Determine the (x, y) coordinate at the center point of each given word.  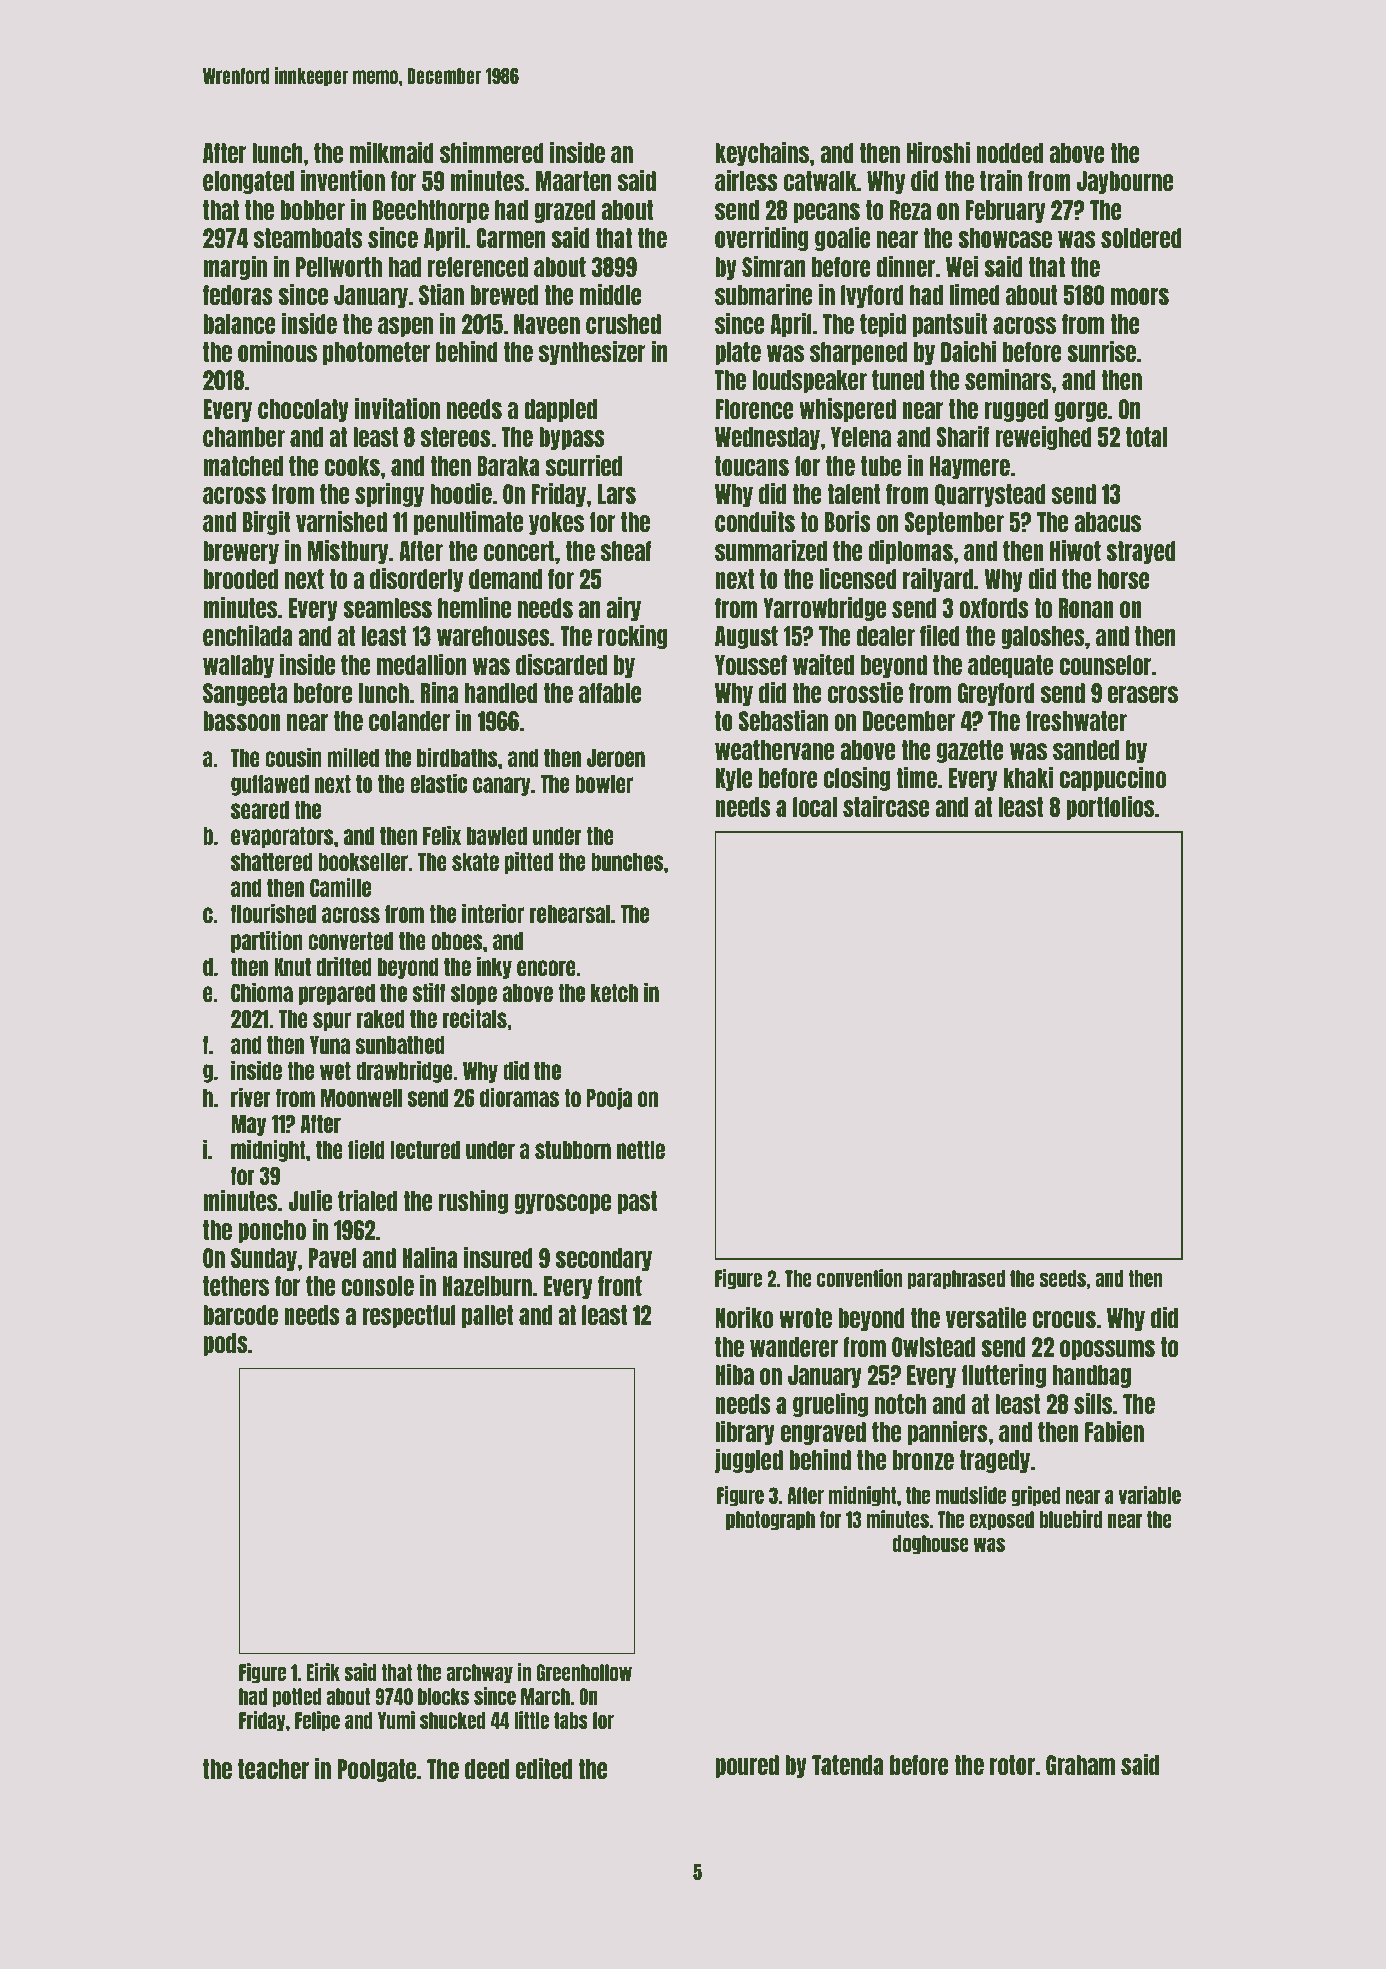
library (745, 1433)
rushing (473, 1202)
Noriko (744, 1317)
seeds (1063, 1278)
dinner (906, 266)
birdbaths (457, 757)
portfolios (1110, 808)
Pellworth (339, 267)
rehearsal (570, 914)
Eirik (323, 1672)
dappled (560, 410)
